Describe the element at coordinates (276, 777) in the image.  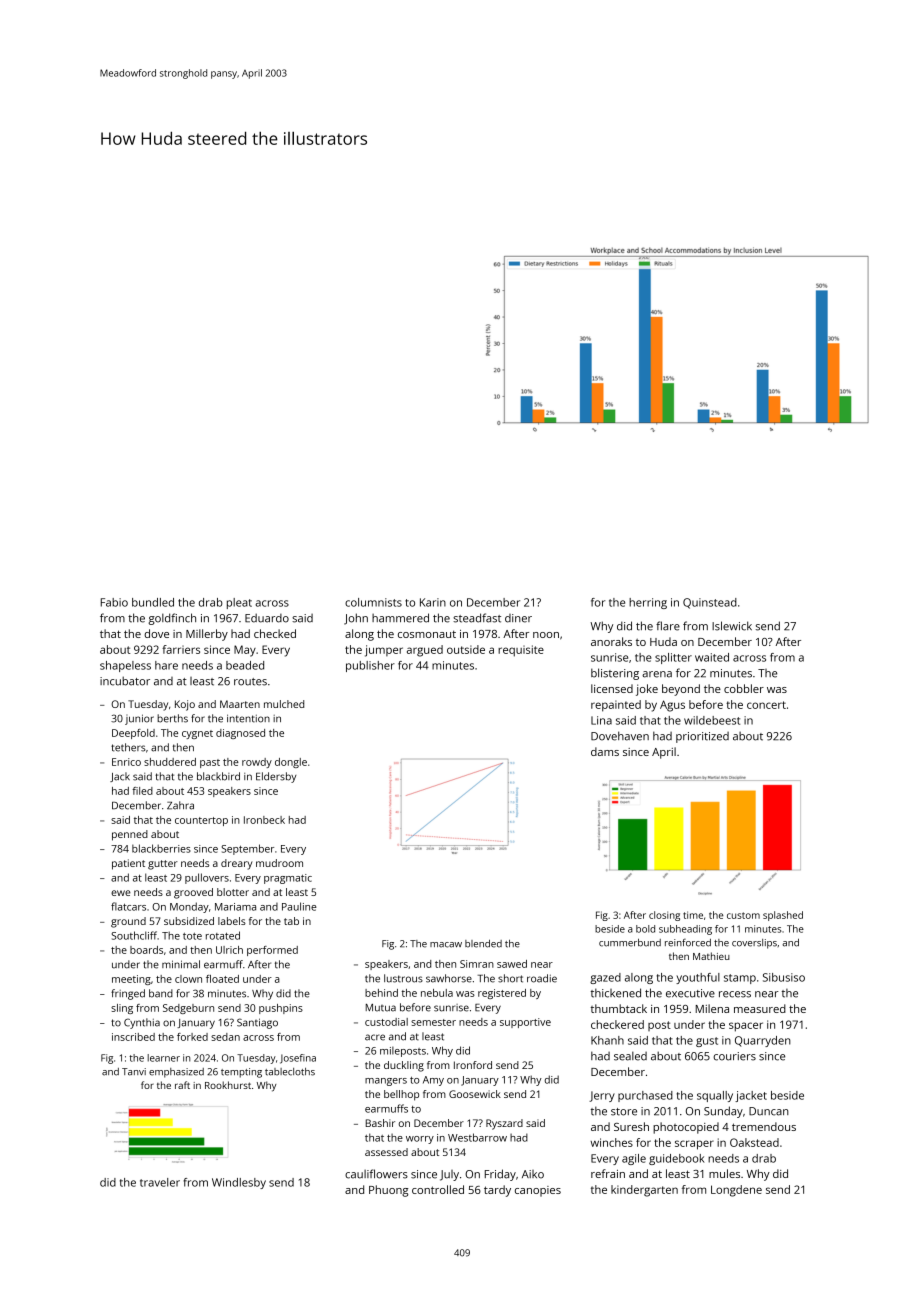
I see `Eldersby` at that location.
